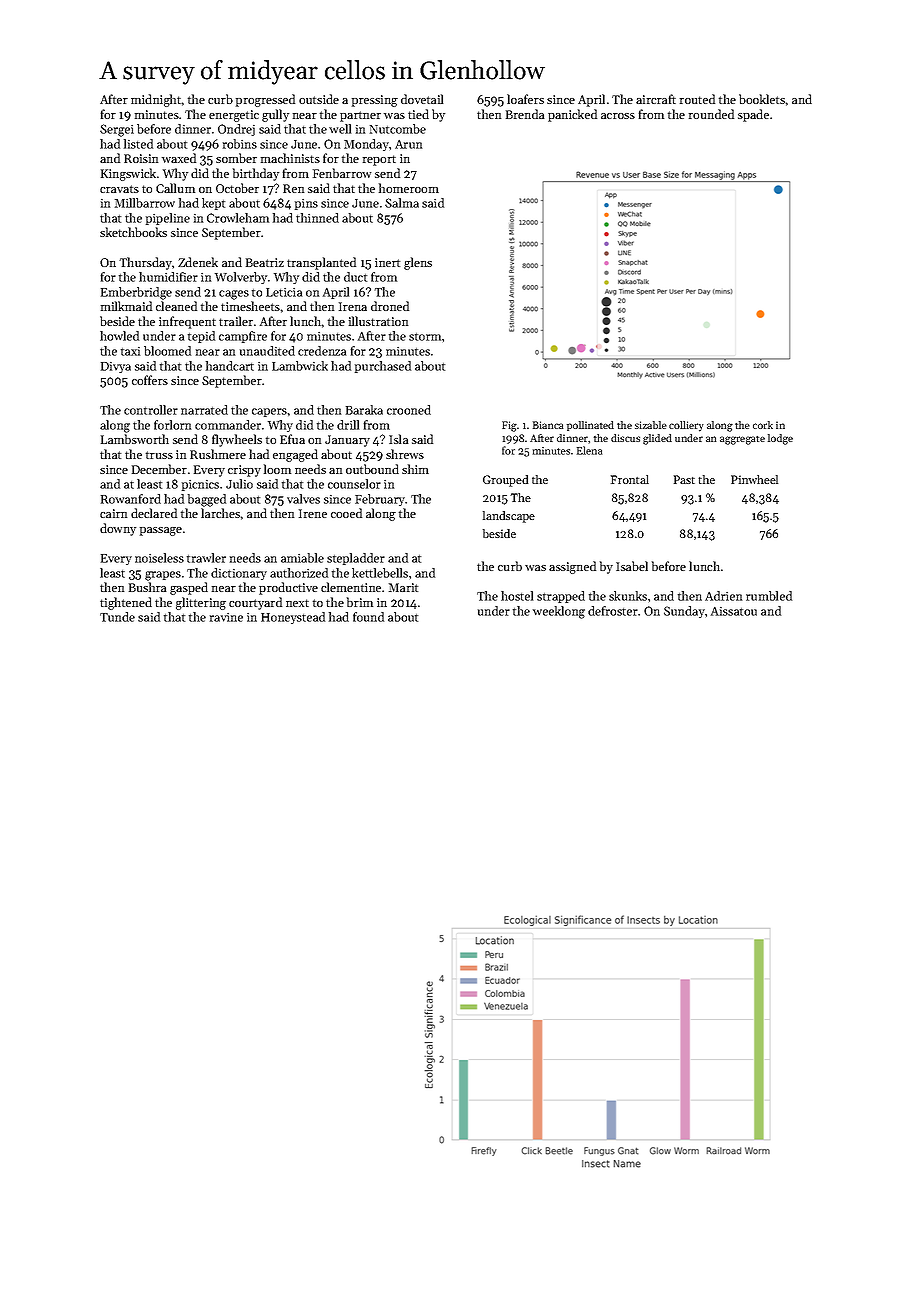 The width and height of the page is (924, 1308). I want to click on hostel, so click(517, 596).
